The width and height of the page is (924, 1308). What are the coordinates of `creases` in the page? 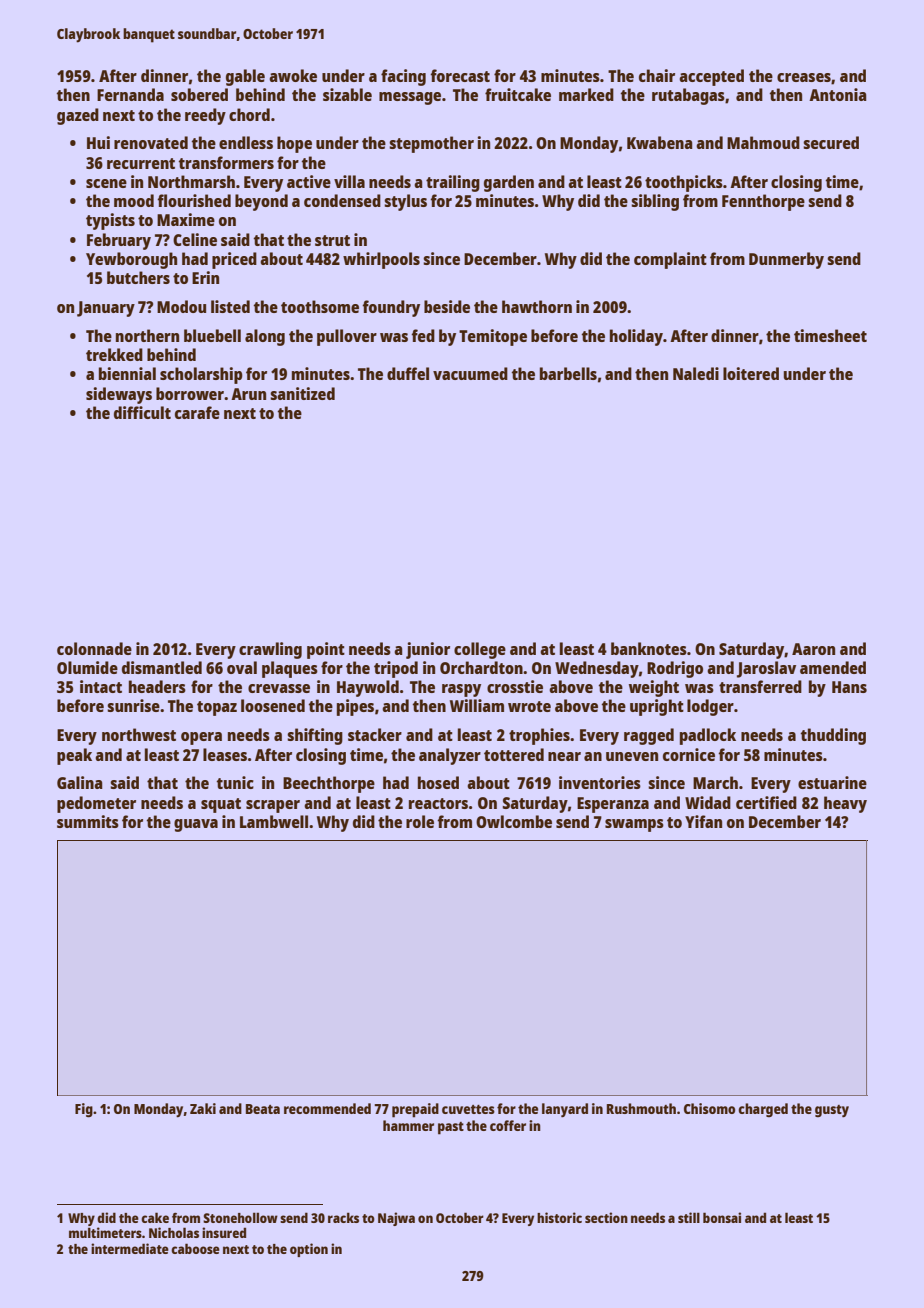 It's located at (804, 77).
